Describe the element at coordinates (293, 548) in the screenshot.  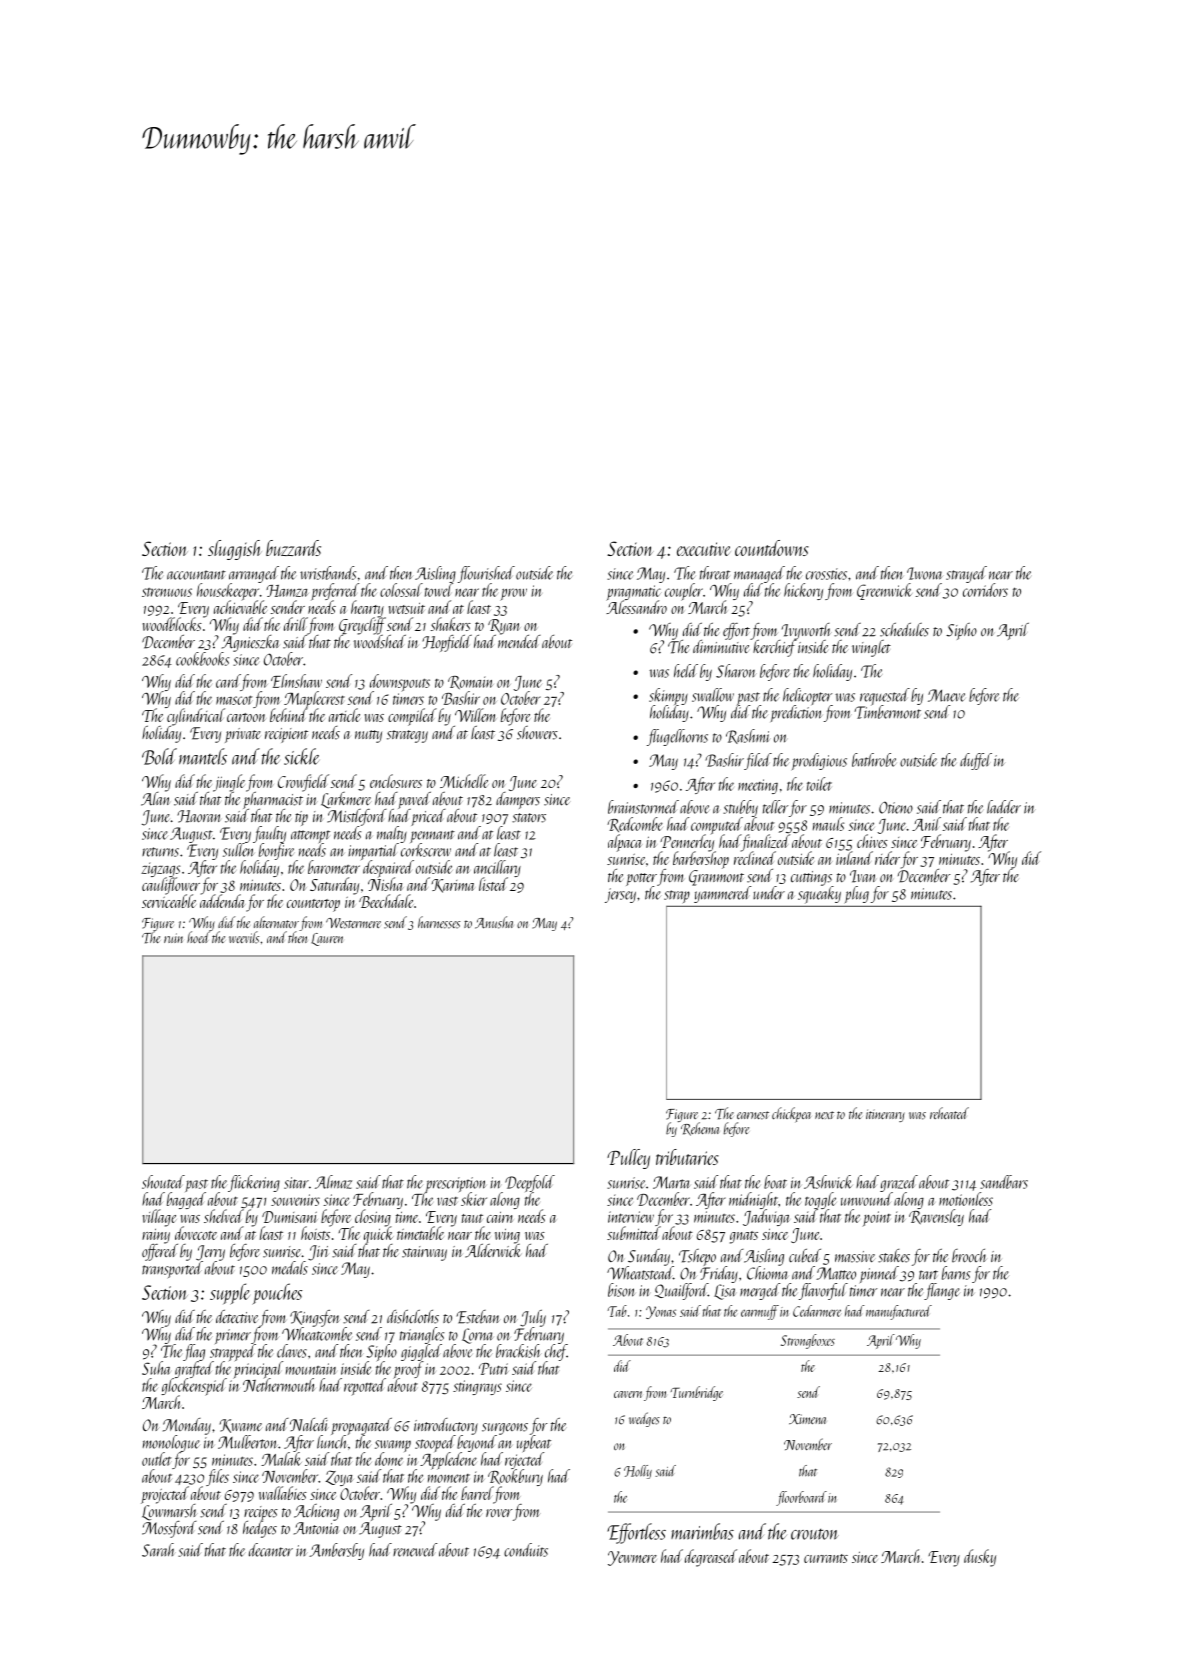
I see `buzzards` at that location.
